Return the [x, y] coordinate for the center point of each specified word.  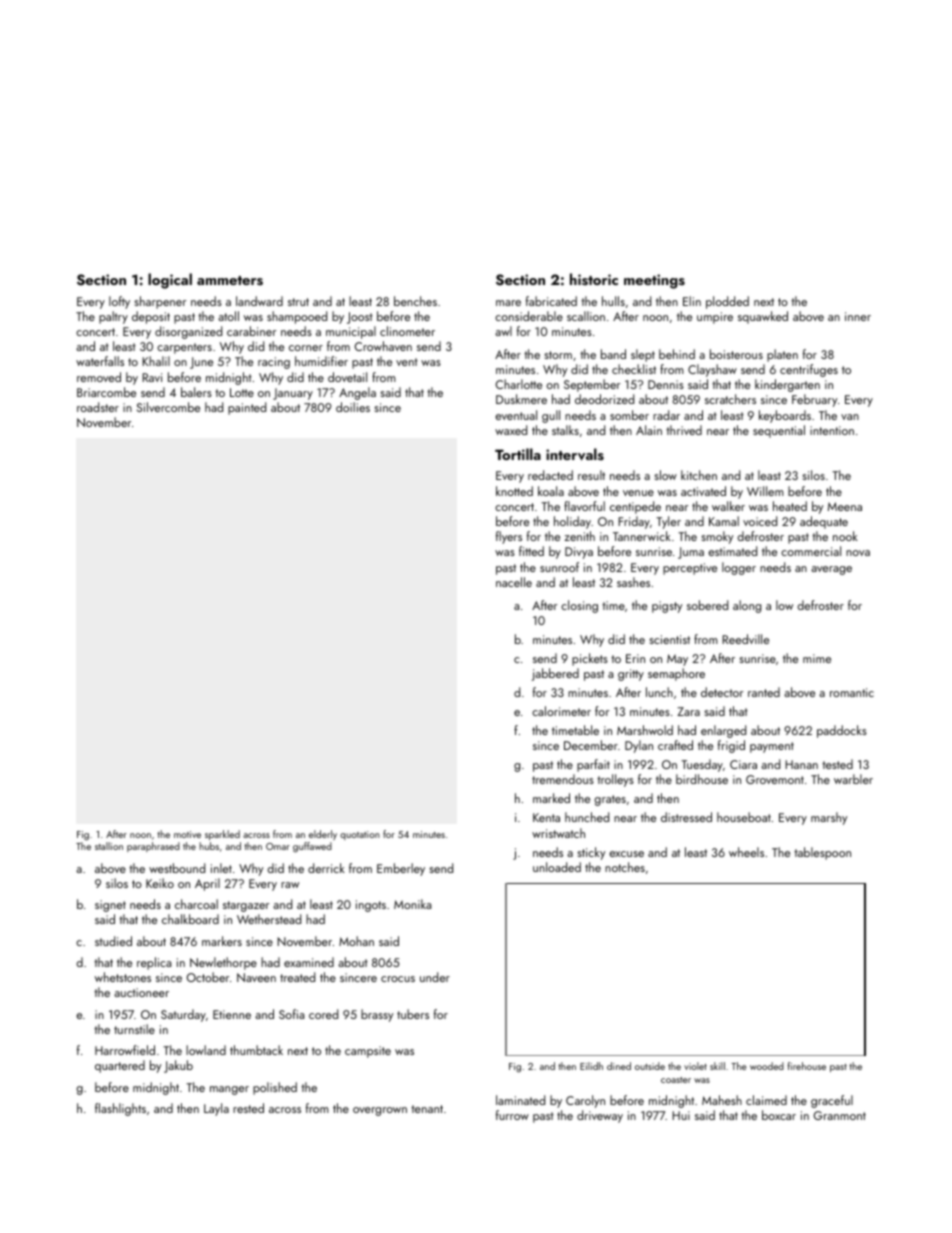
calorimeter [561, 711]
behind [677, 354]
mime [817, 658]
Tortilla [518, 454]
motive [187, 834]
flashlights [120, 1109]
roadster [98, 407]
